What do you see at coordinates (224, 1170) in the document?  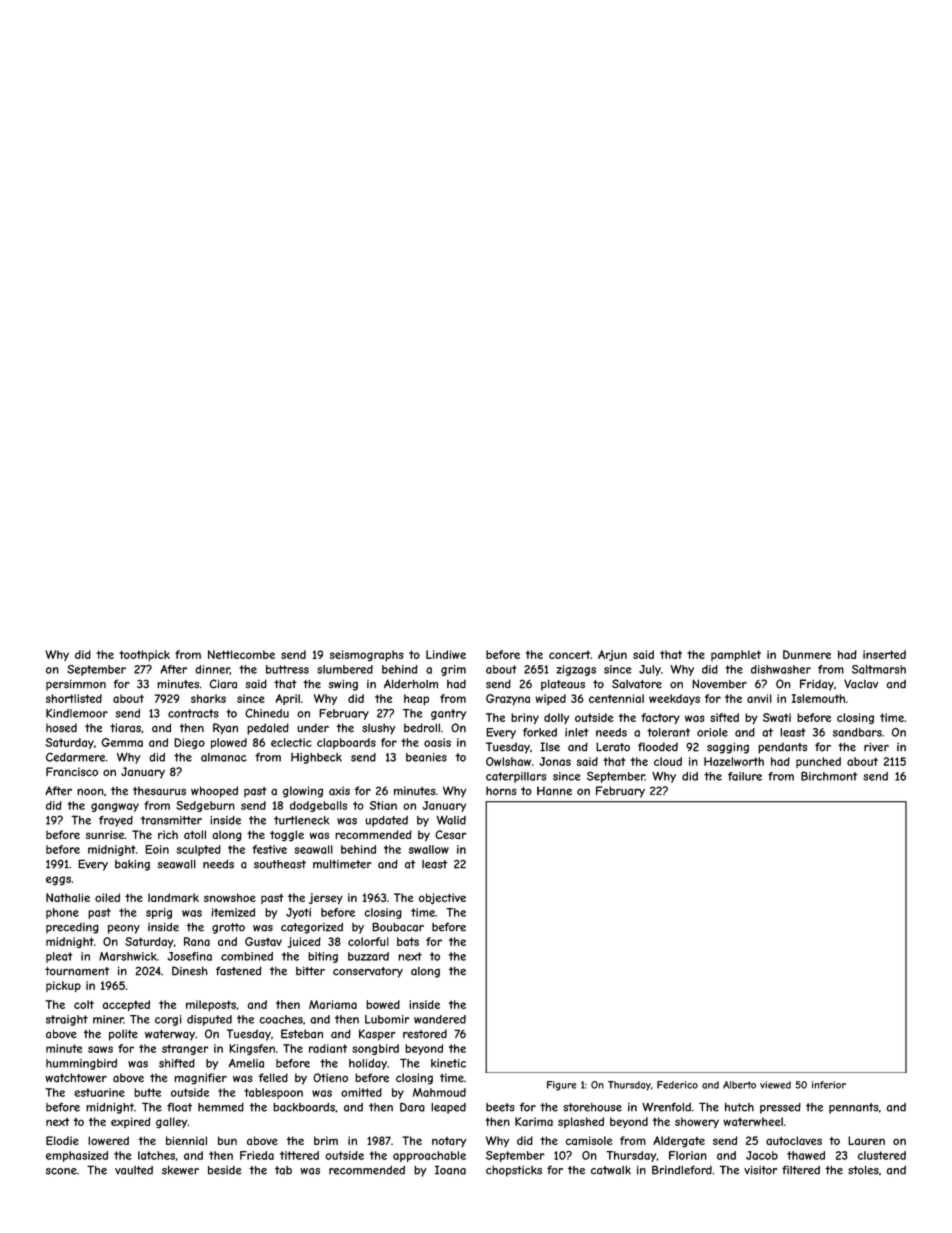 I see `beside` at bounding box center [224, 1170].
